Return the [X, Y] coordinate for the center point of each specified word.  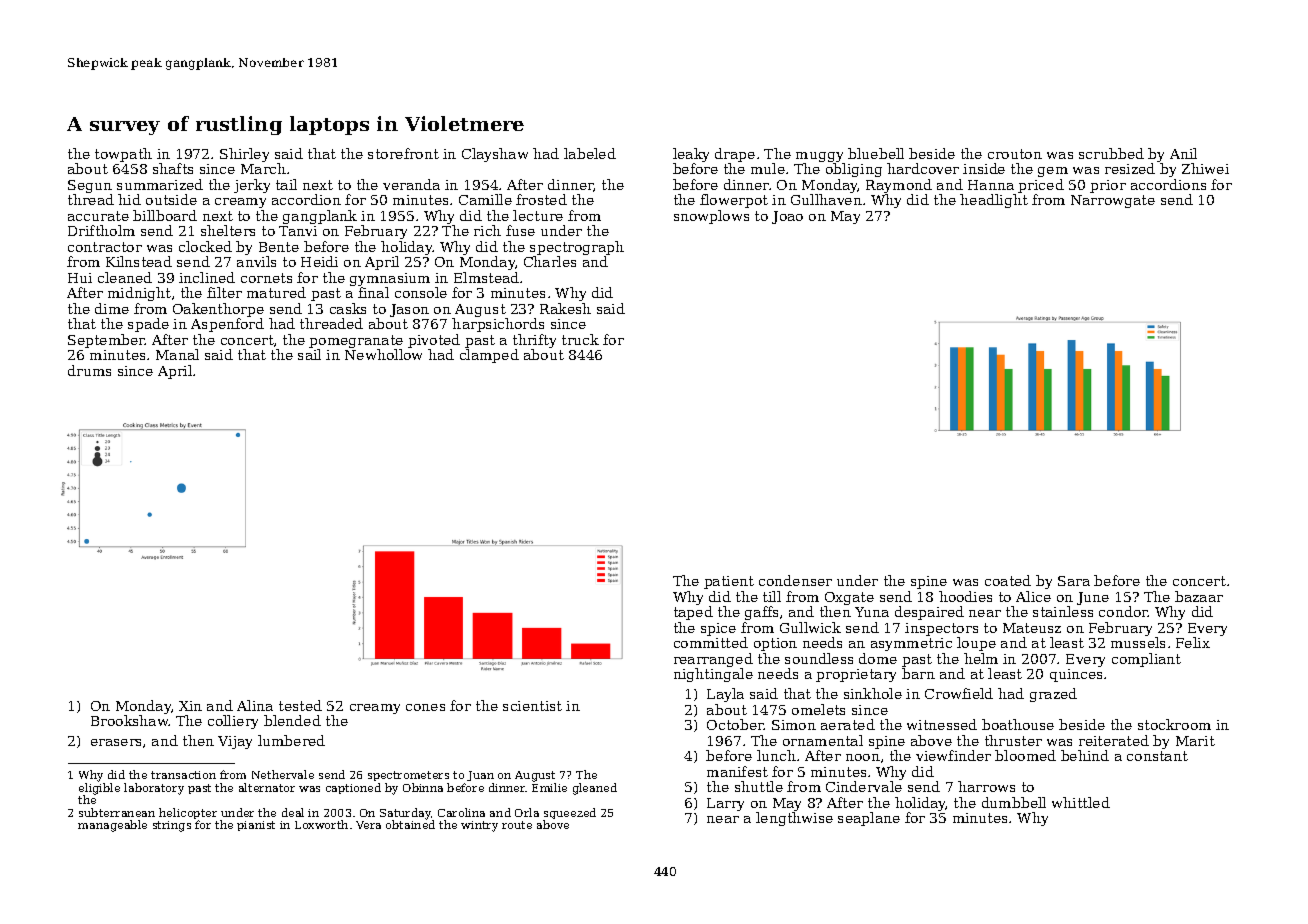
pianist [256, 826]
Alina [255, 705]
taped [693, 613]
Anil [1183, 153]
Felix [1193, 642]
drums [89, 370]
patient [729, 582]
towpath [123, 155]
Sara [1074, 581]
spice [718, 629]
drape [735, 155]
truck [580, 339]
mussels [1138, 642]
